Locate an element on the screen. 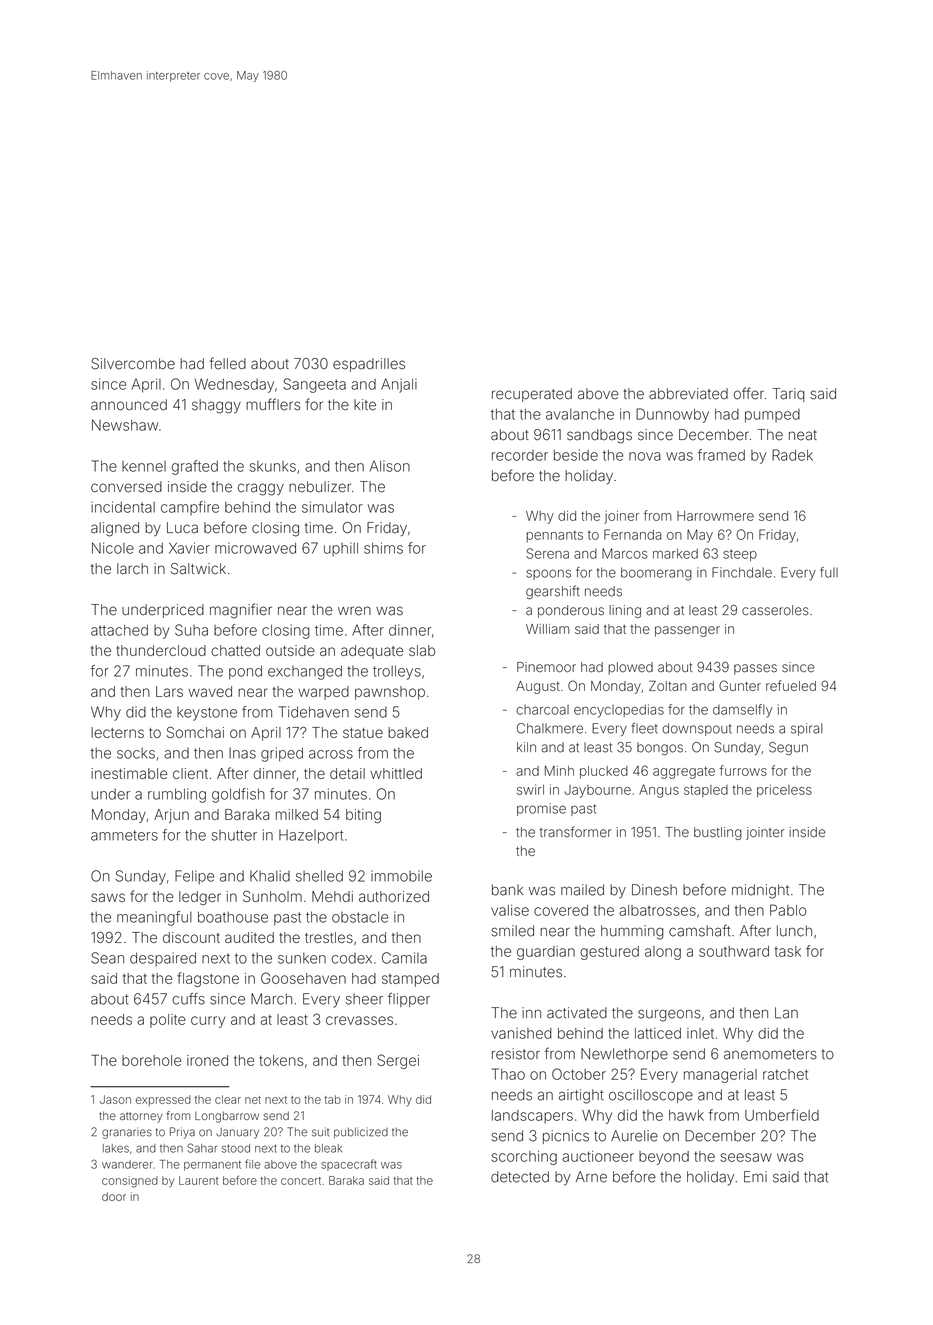 This screenshot has height=1325, width=933. Zoltan is located at coordinates (668, 685).
